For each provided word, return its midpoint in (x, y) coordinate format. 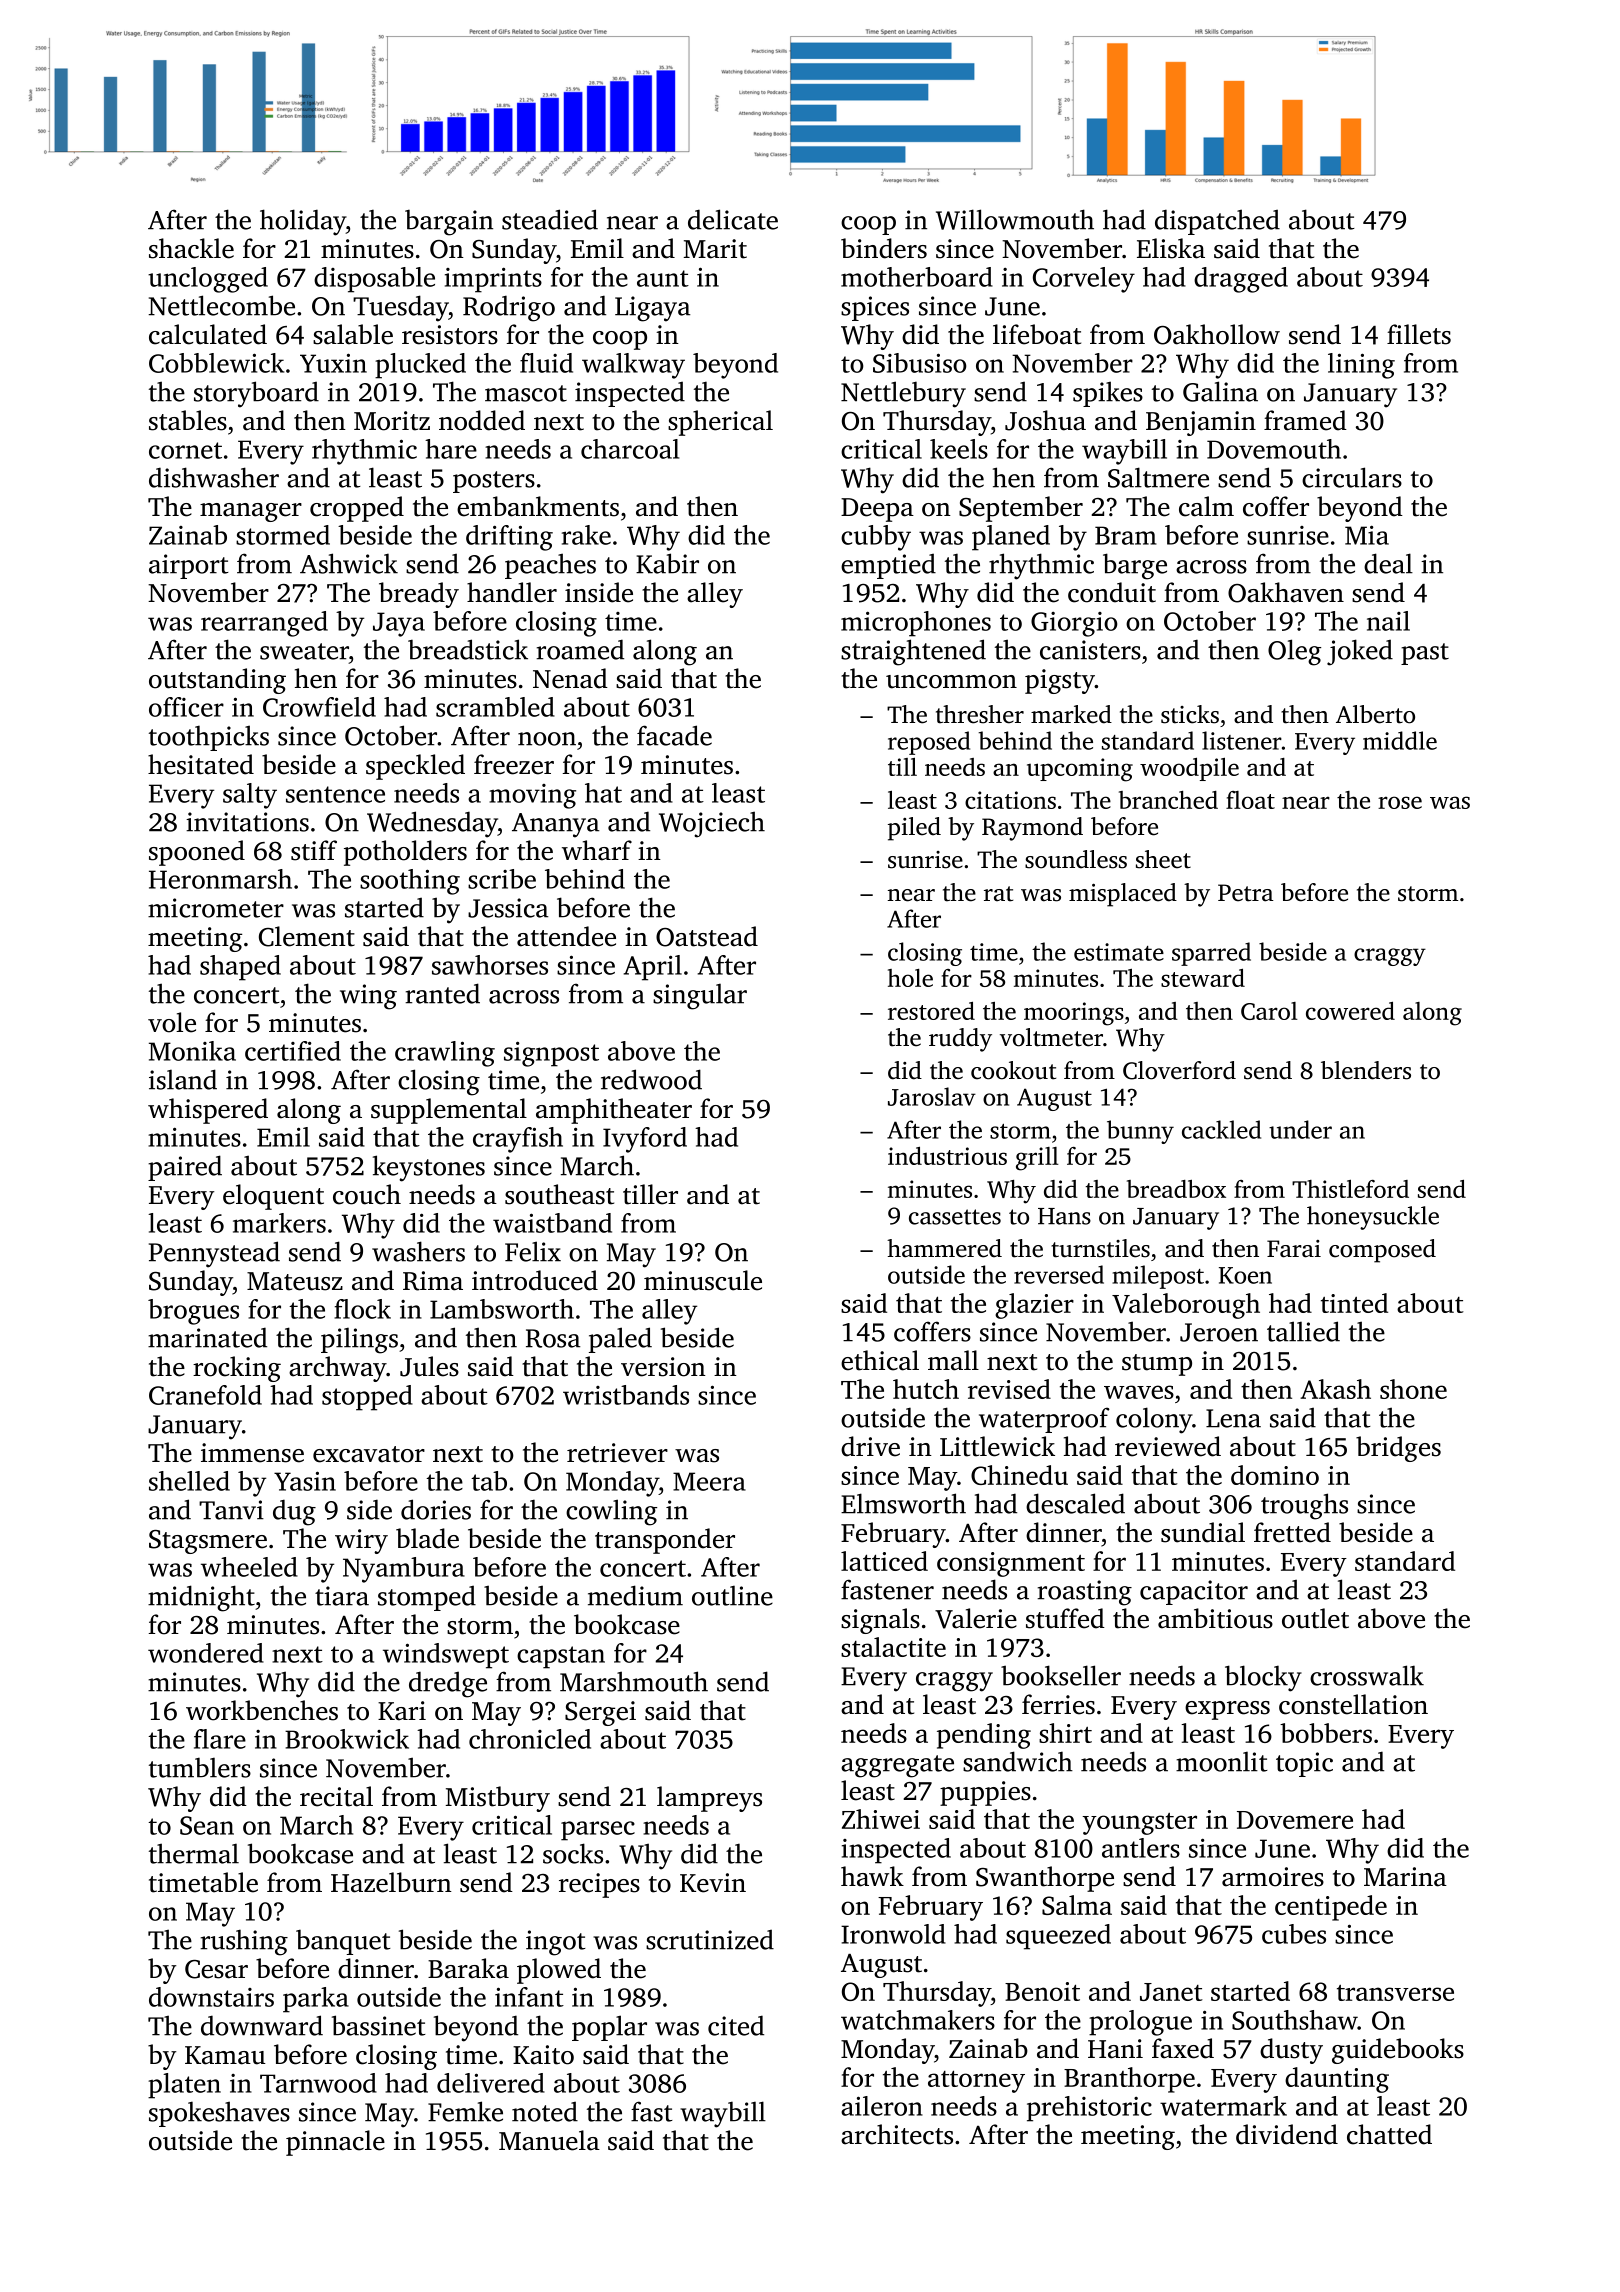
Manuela (549, 2140)
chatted (1389, 2134)
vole (172, 1022)
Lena (1233, 1418)
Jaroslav (932, 1096)
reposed (929, 743)
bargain (449, 222)
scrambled (495, 707)
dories (436, 1509)
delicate (733, 219)
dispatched (1217, 222)
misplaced (1123, 895)
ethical (880, 1360)
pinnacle (335, 2143)
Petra (1246, 893)
